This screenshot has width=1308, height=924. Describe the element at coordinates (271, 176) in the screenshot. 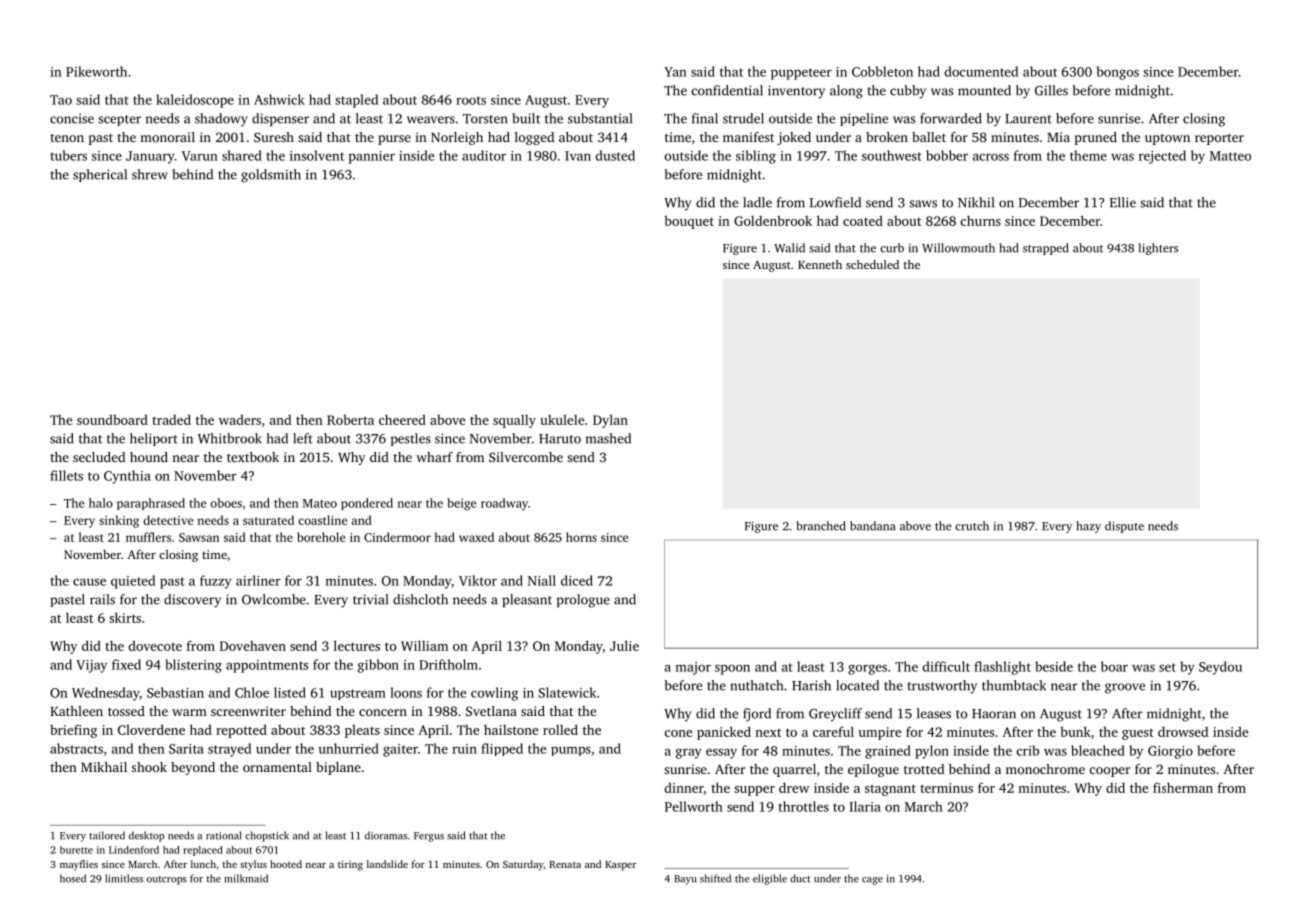

I see `goldsmith` at that location.
